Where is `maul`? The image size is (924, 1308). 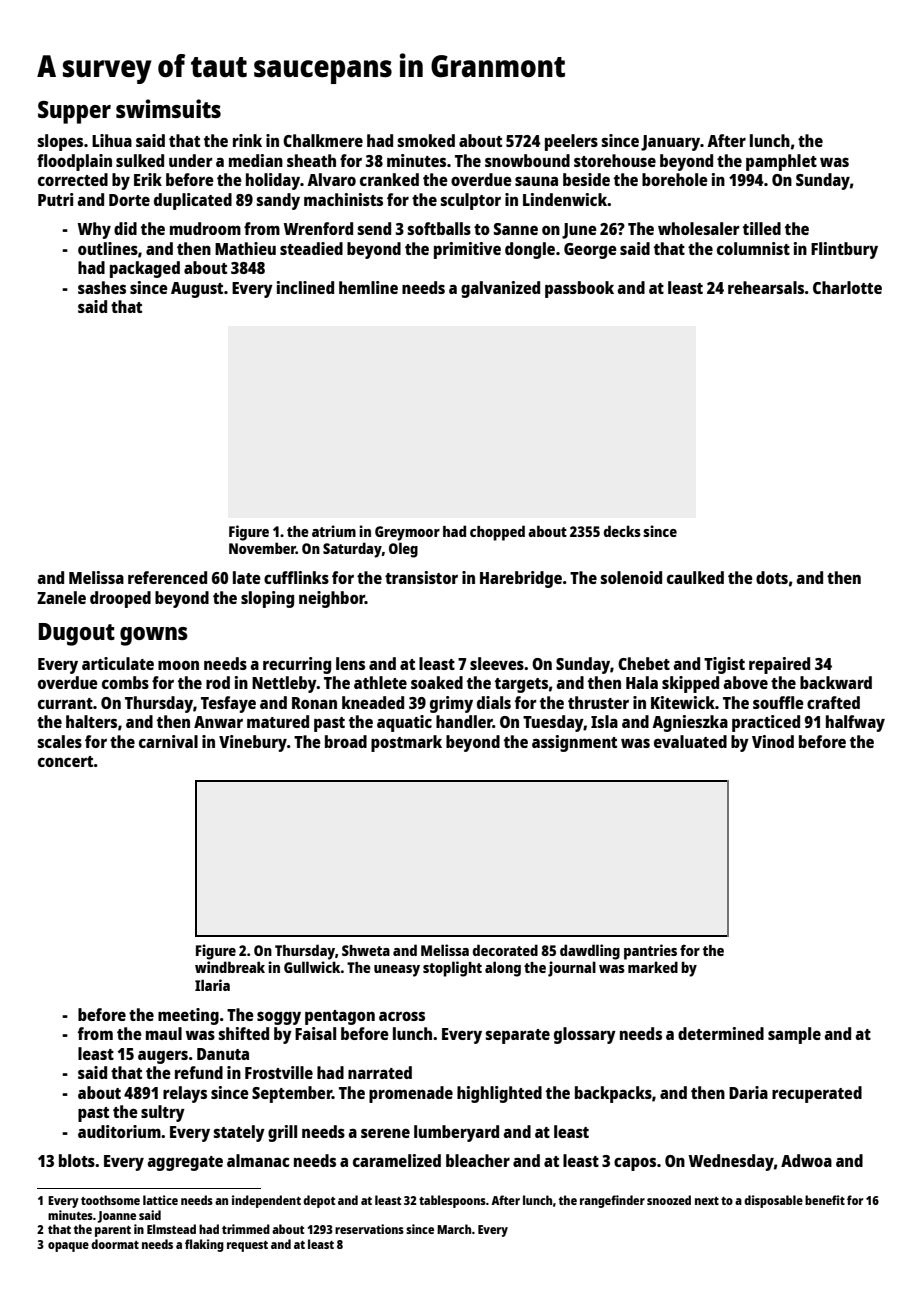 maul is located at coordinates (164, 1033).
